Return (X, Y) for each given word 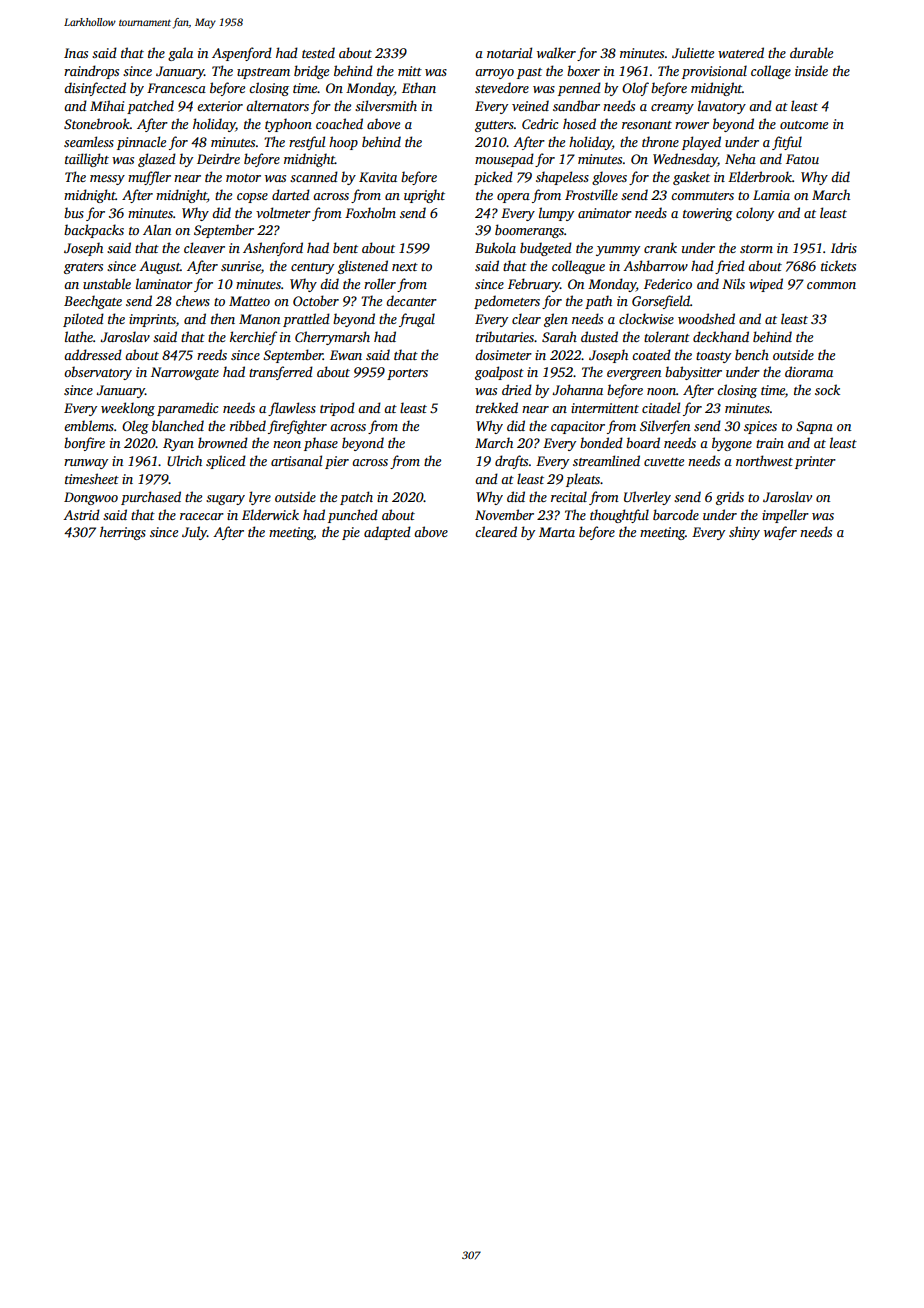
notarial (509, 52)
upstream (263, 73)
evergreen (634, 375)
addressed (93, 354)
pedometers (507, 302)
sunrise (241, 266)
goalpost (499, 373)
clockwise (646, 318)
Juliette (693, 52)
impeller (785, 516)
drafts (511, 462)
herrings (123, 533)
